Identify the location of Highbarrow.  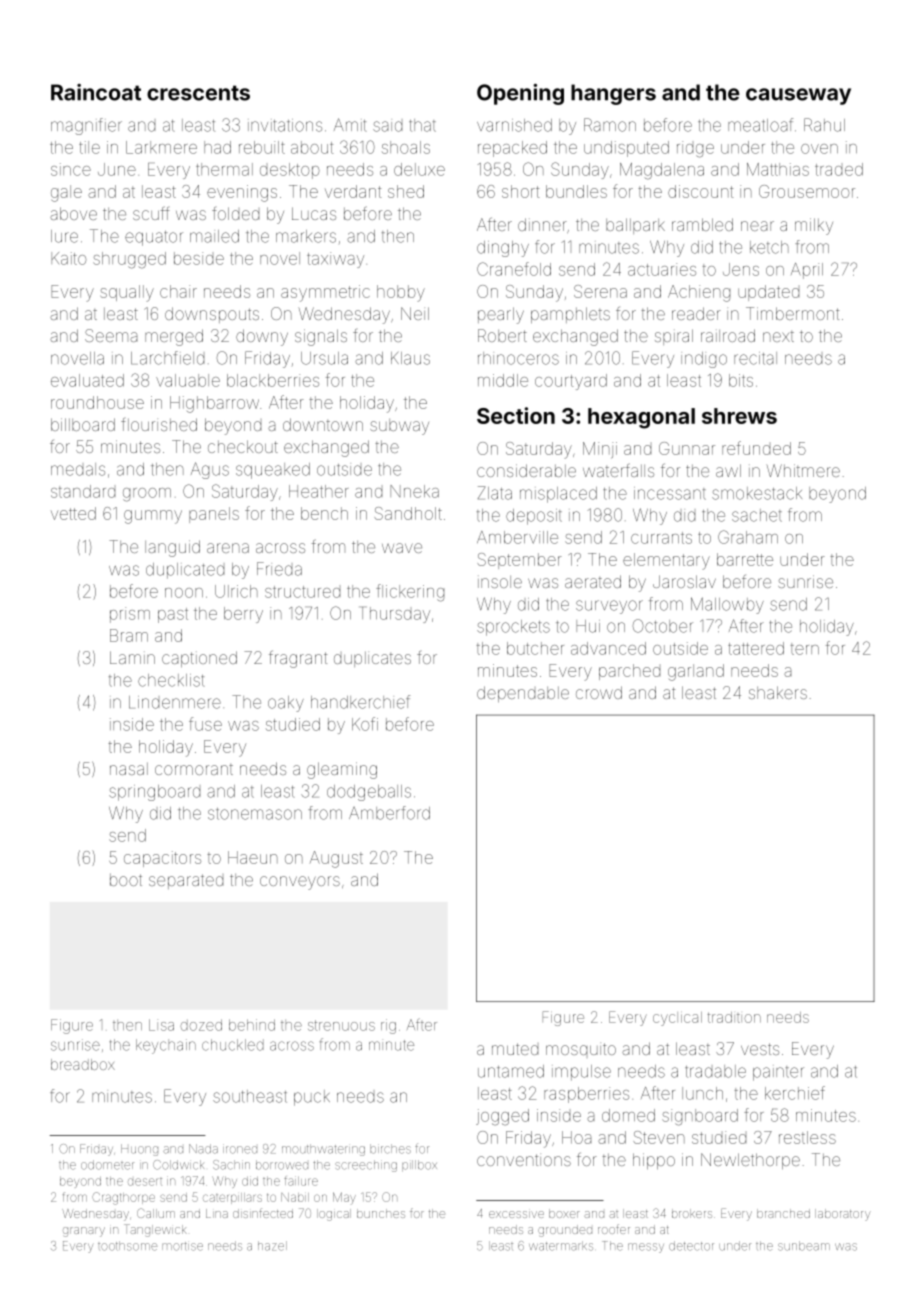
(214, 404).
